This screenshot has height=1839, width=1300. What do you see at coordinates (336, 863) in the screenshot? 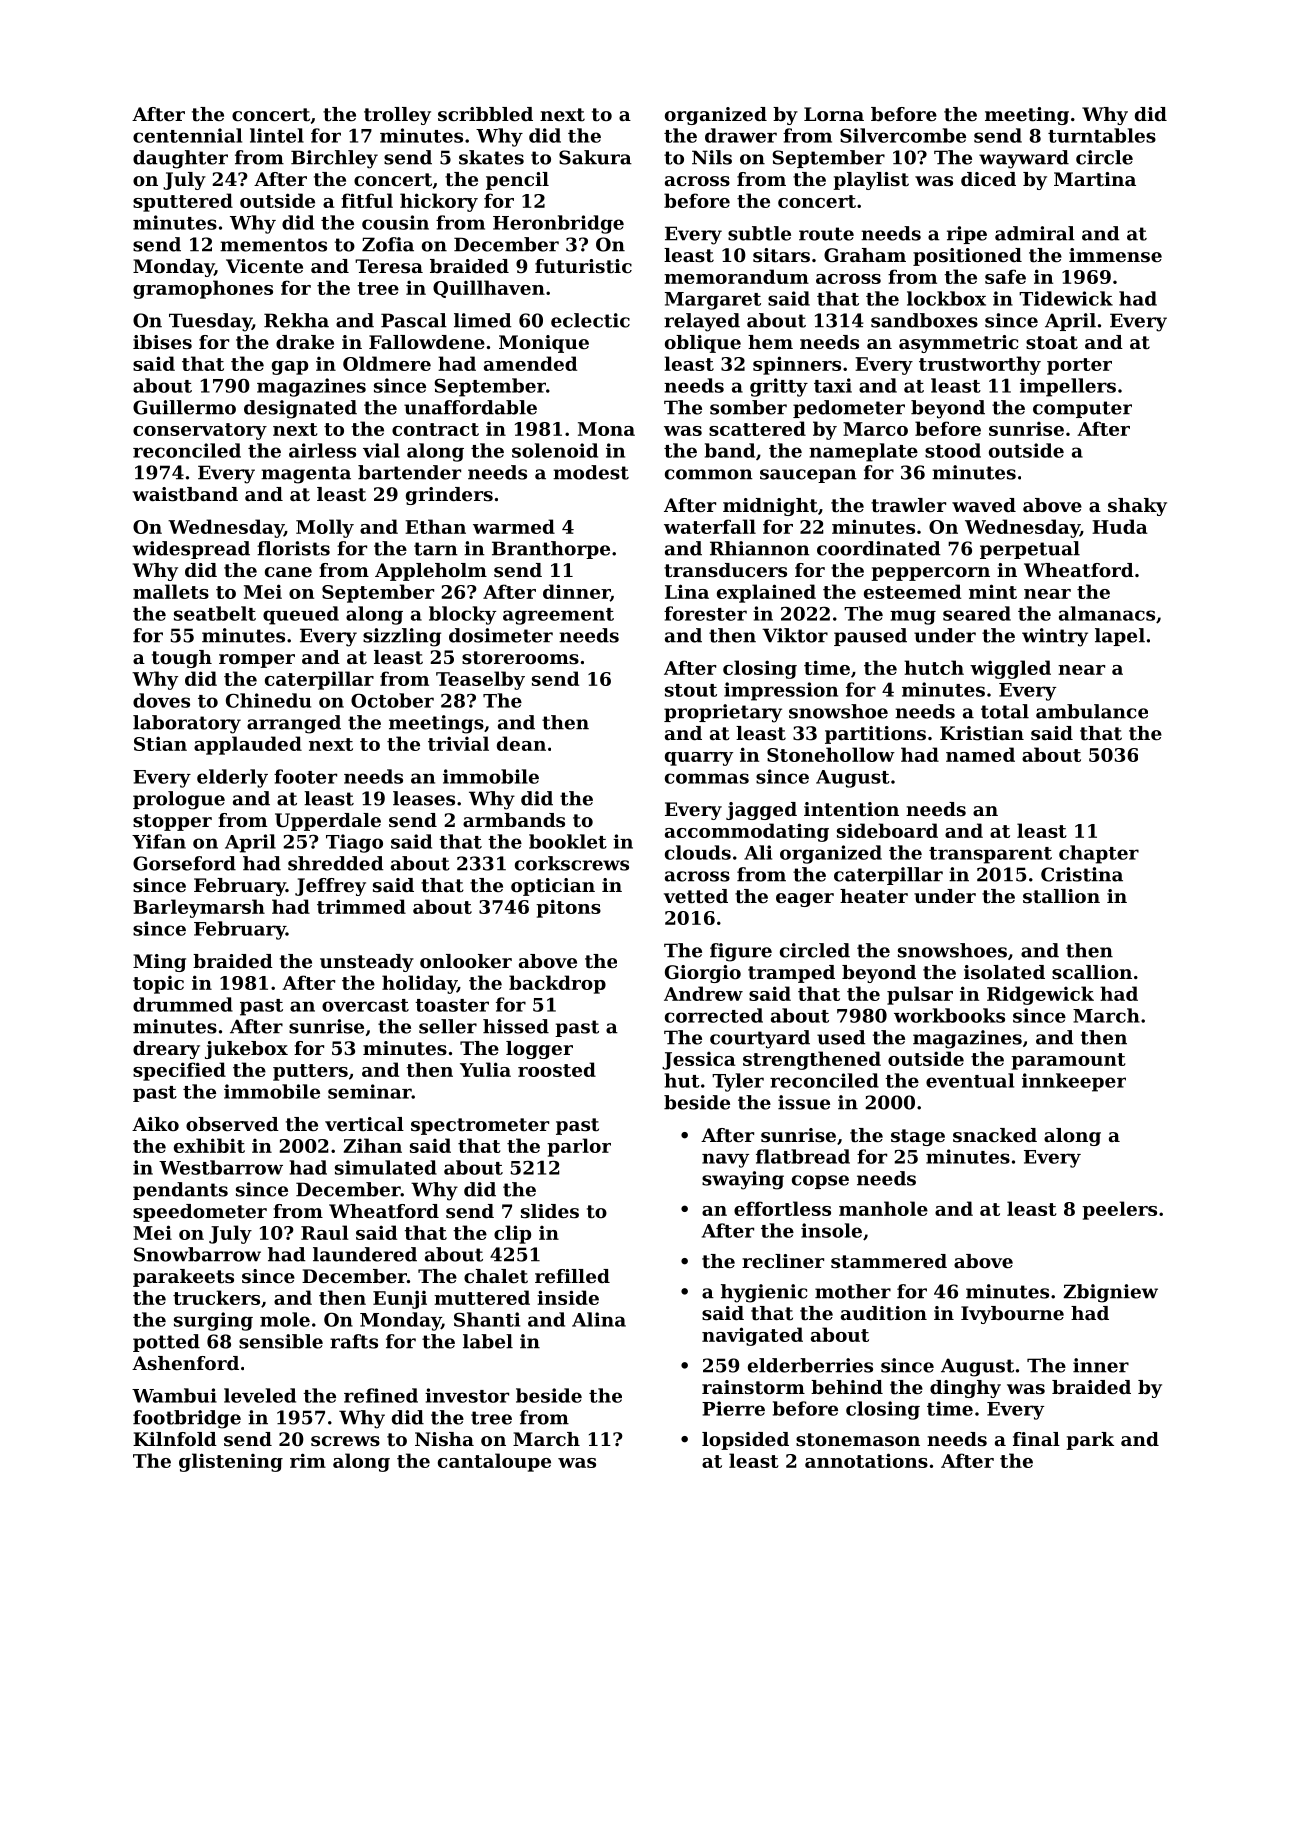
I see `shredded` at bounding box center [336, 863].
